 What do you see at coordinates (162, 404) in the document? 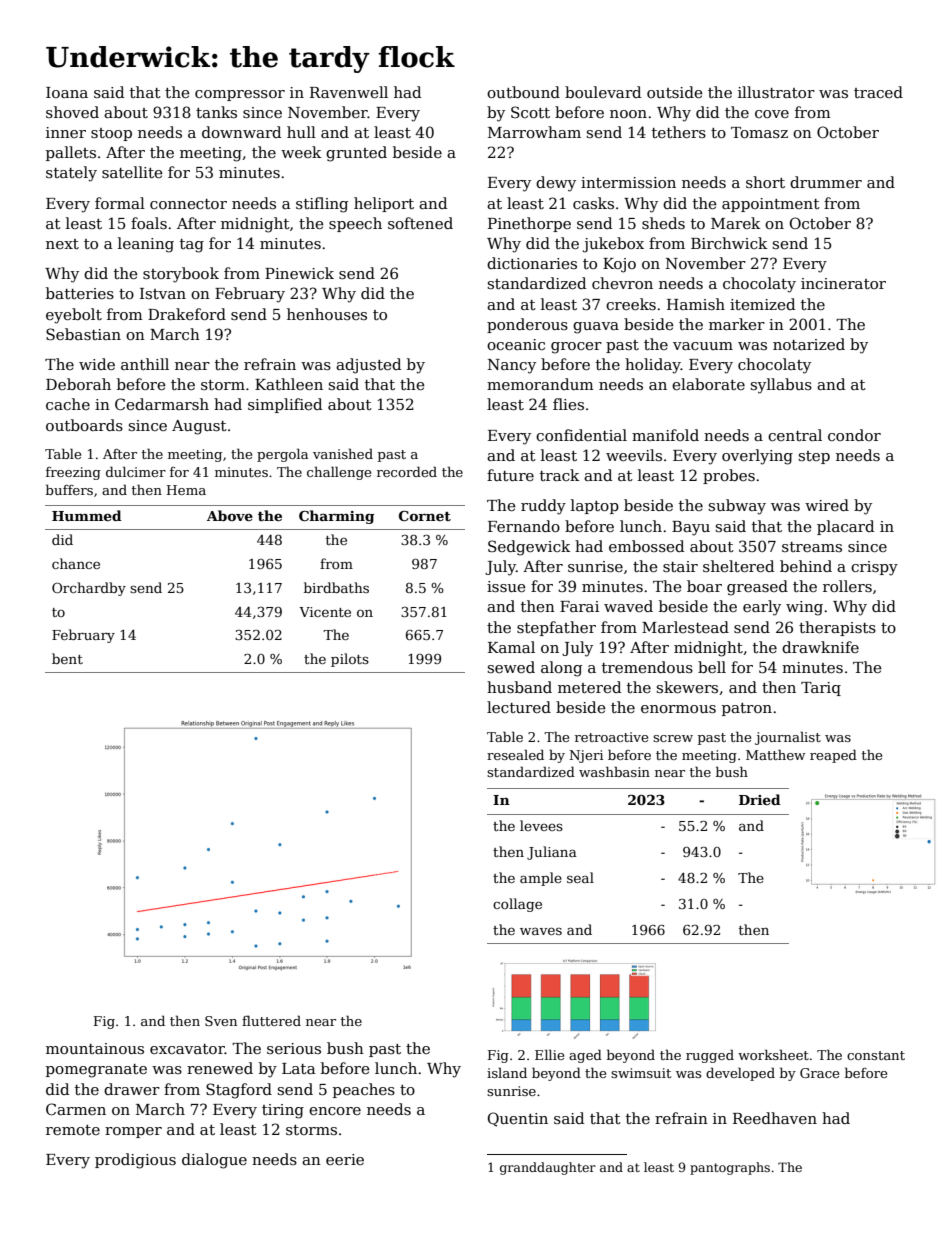
I see `Cedarmarsh` at bounding box center [162, 404].
